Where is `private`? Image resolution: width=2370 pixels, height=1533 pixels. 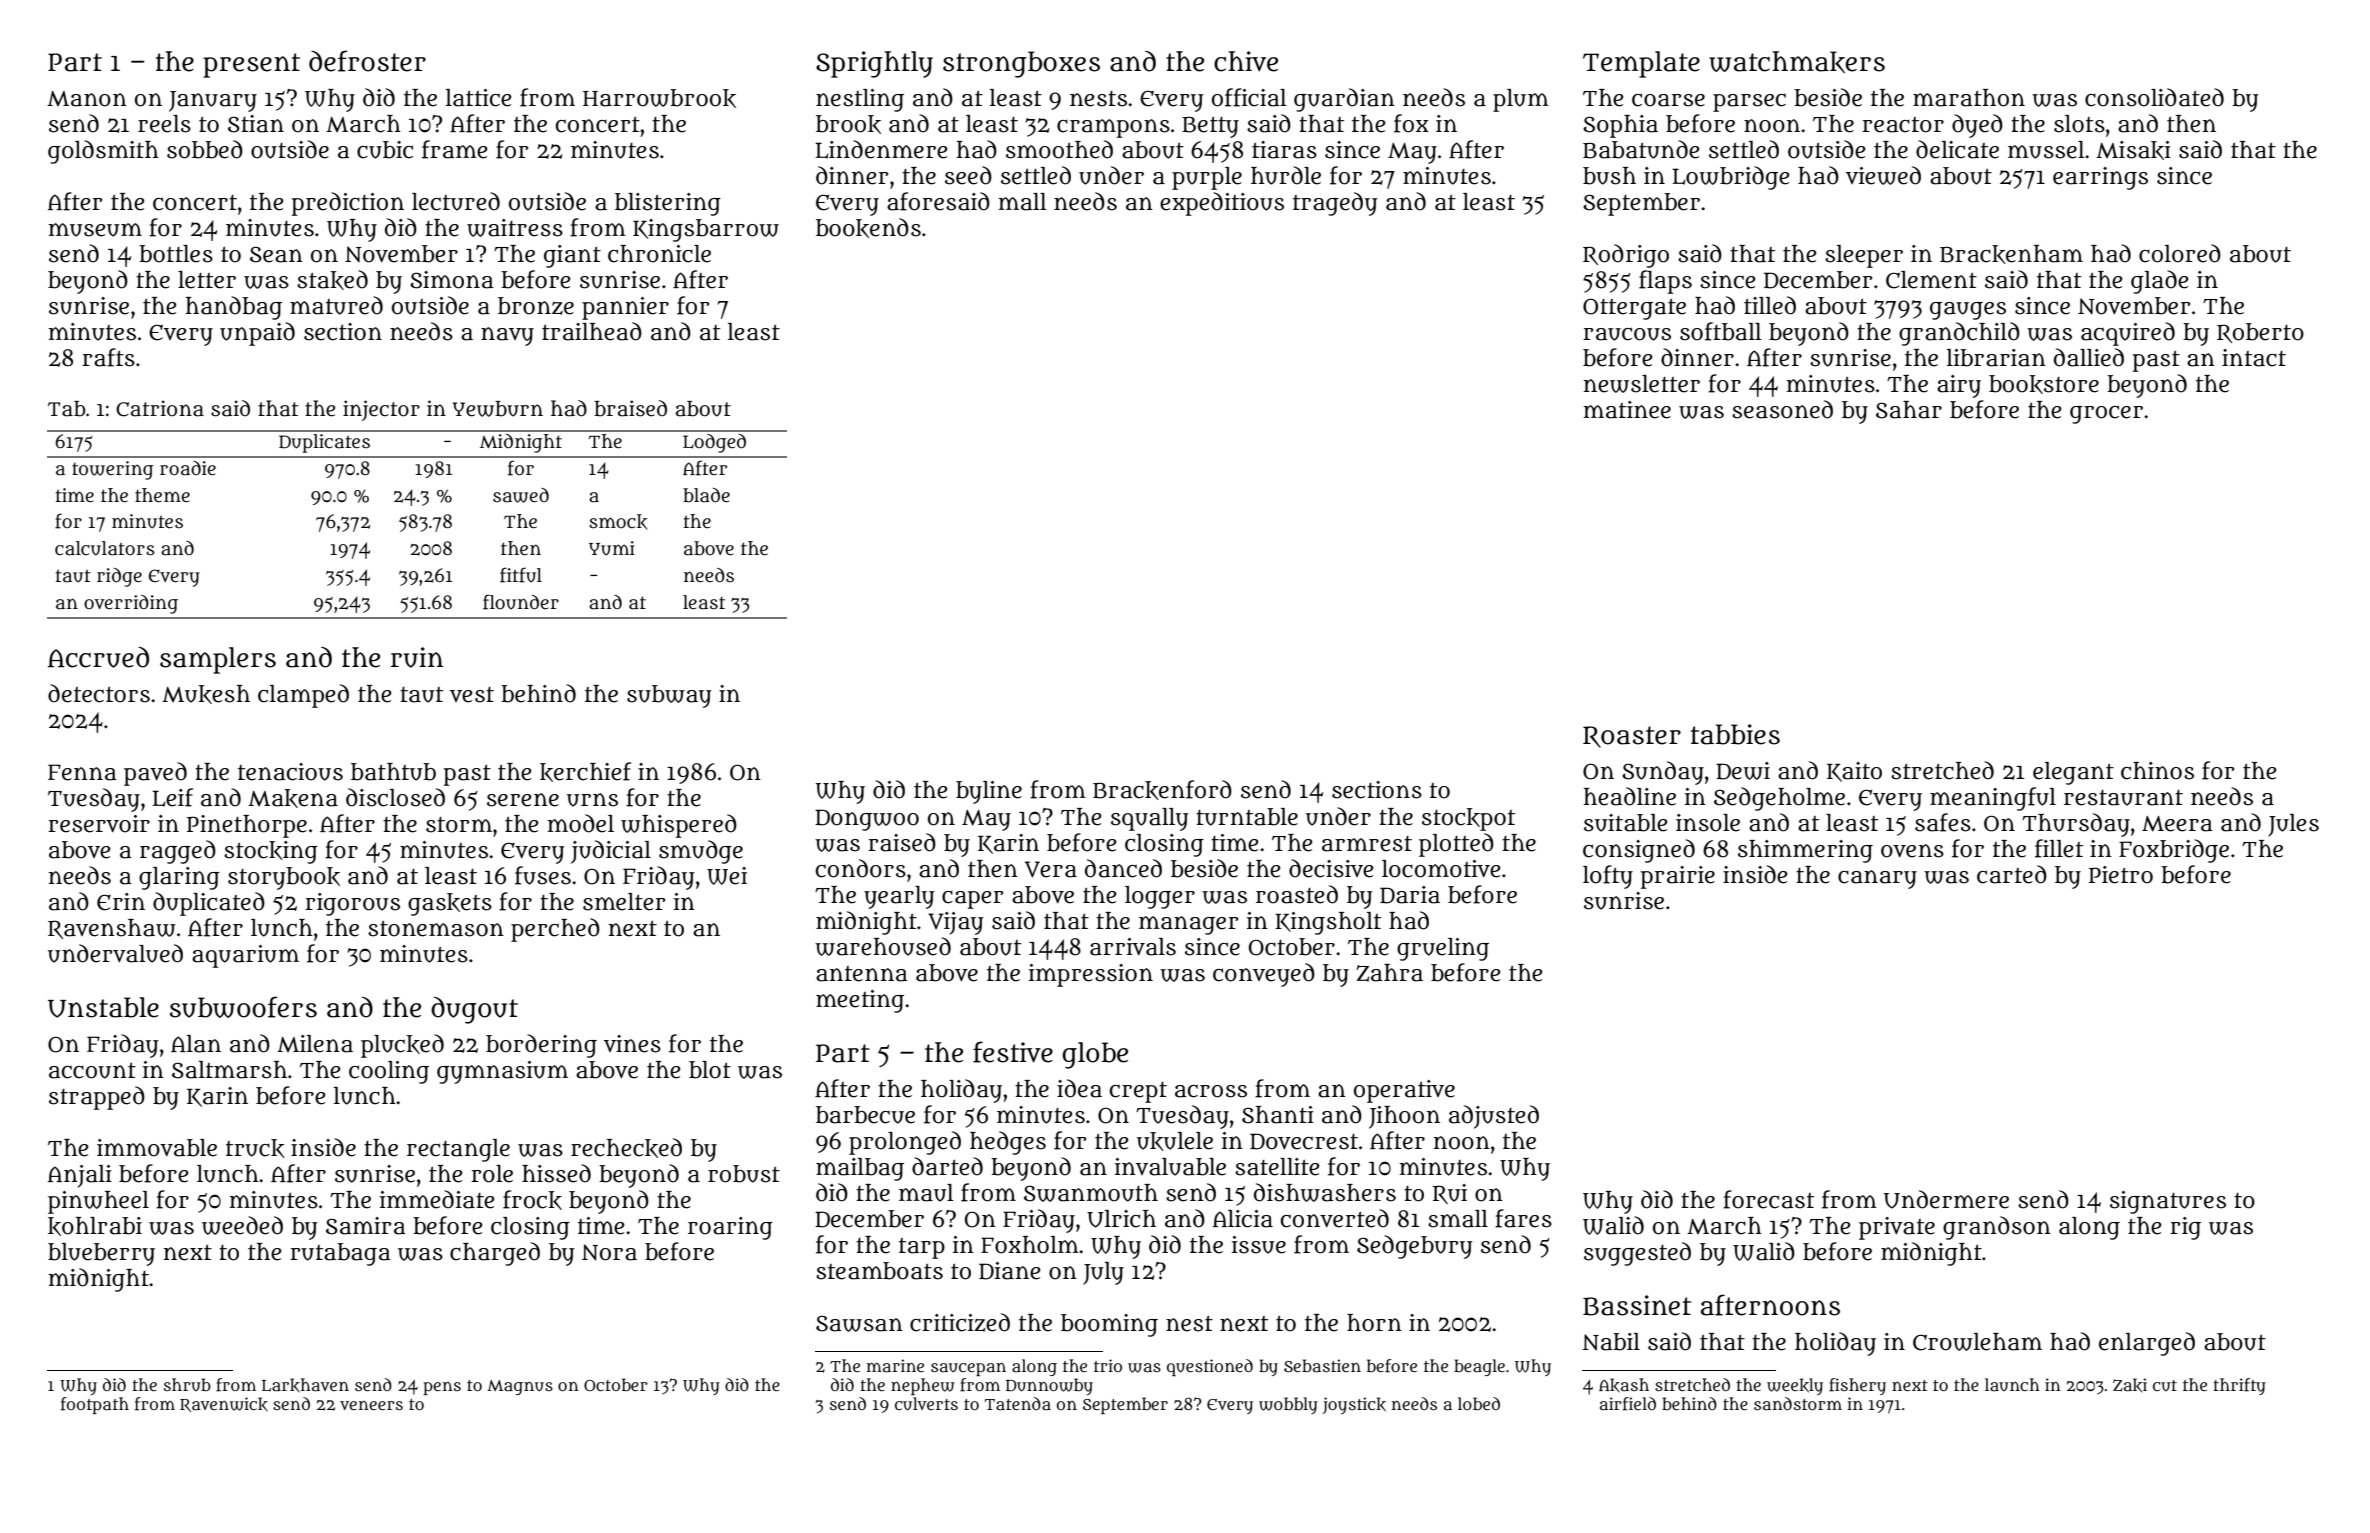 private is located at coordinates (1897, 1228).
